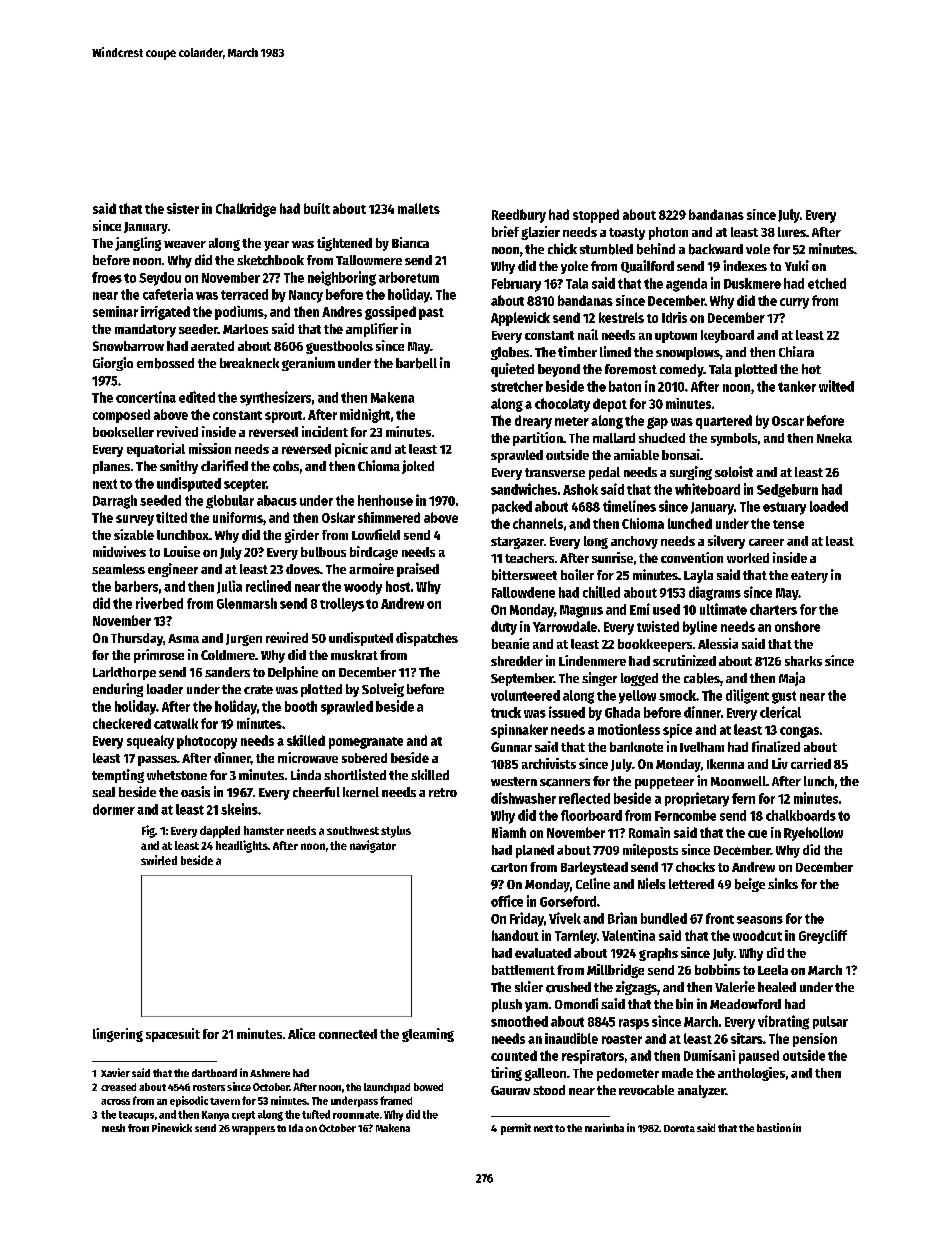  What do you see at coordinates (823, 937) in the screenshot?
I see `Greycliff` at bounding box center [823, 937].
